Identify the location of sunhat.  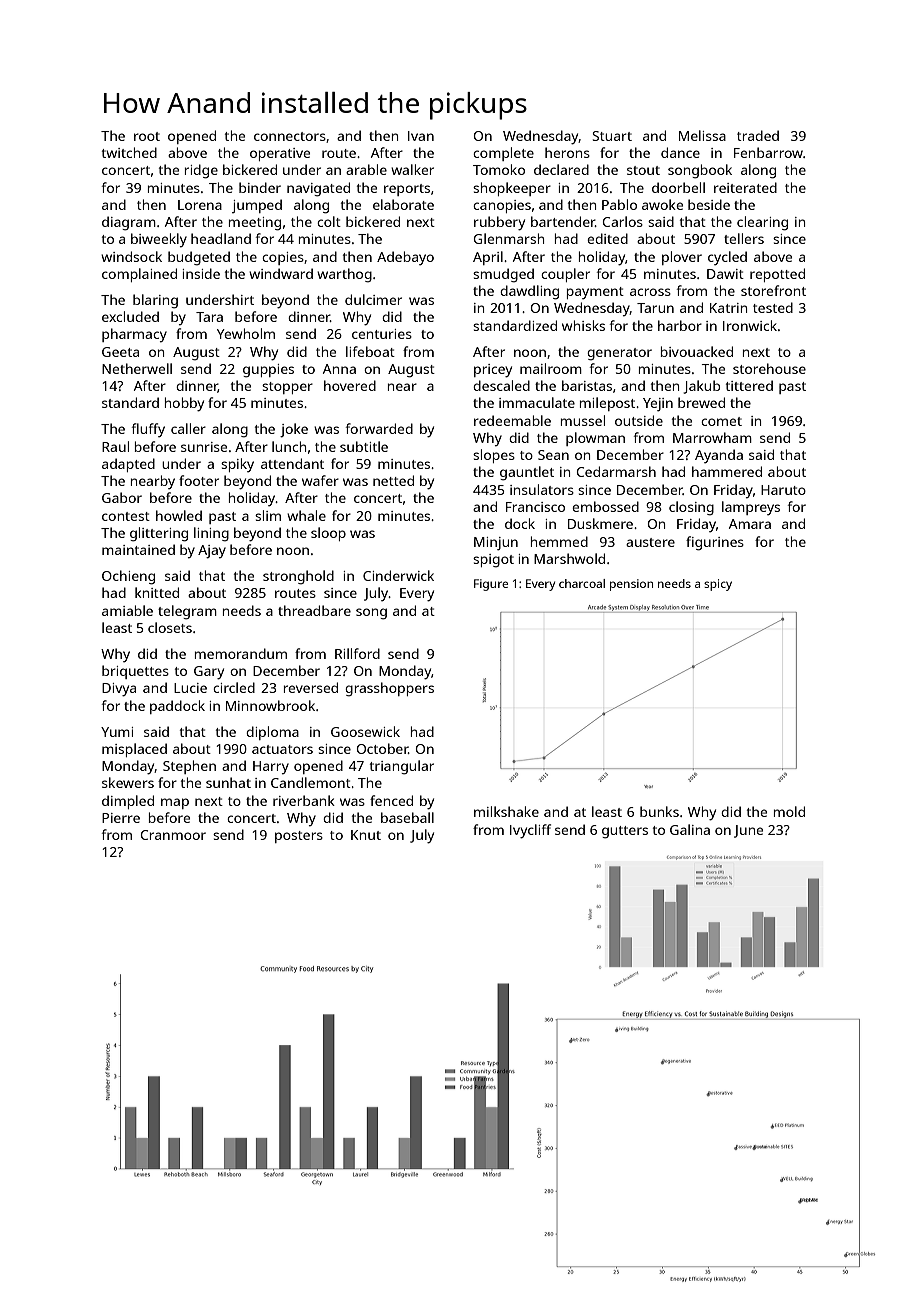
(228, 782).
